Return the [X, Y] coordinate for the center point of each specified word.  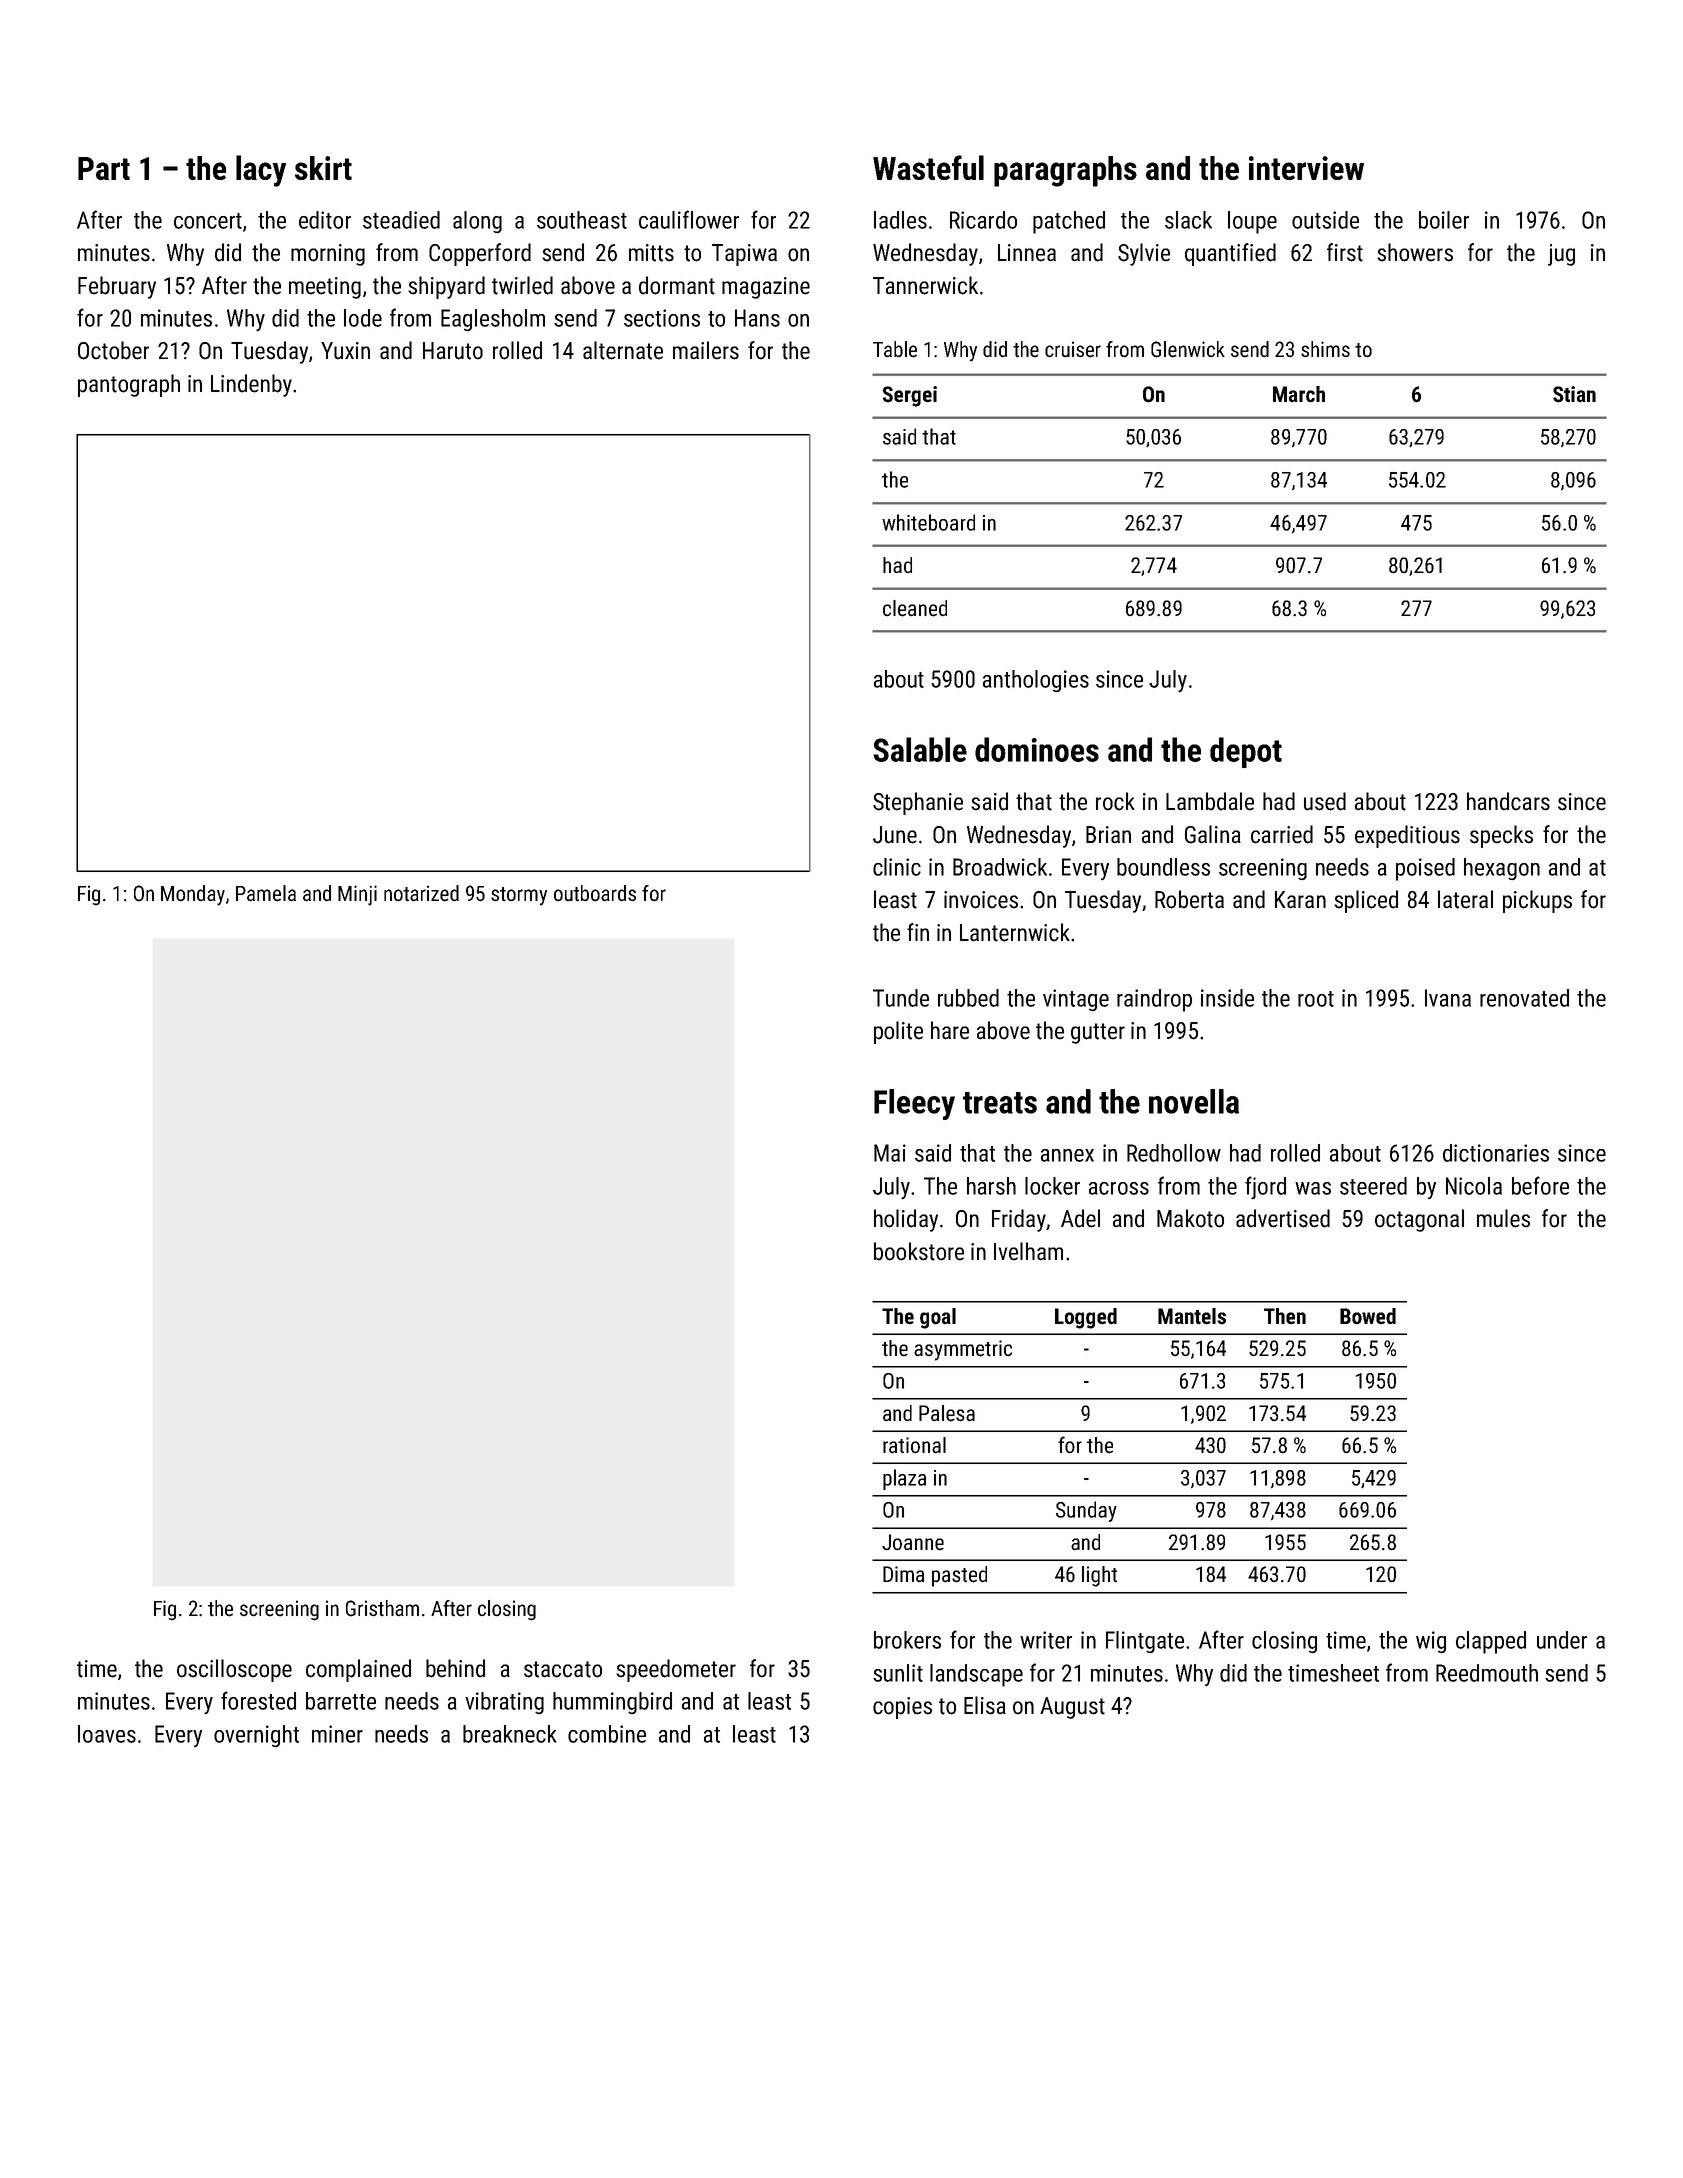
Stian [1574, 394]
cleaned [915, 608]
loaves [107, 1734]
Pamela [266, 893]
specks [1501, 836]
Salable [920, 749]
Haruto [453, 351]
